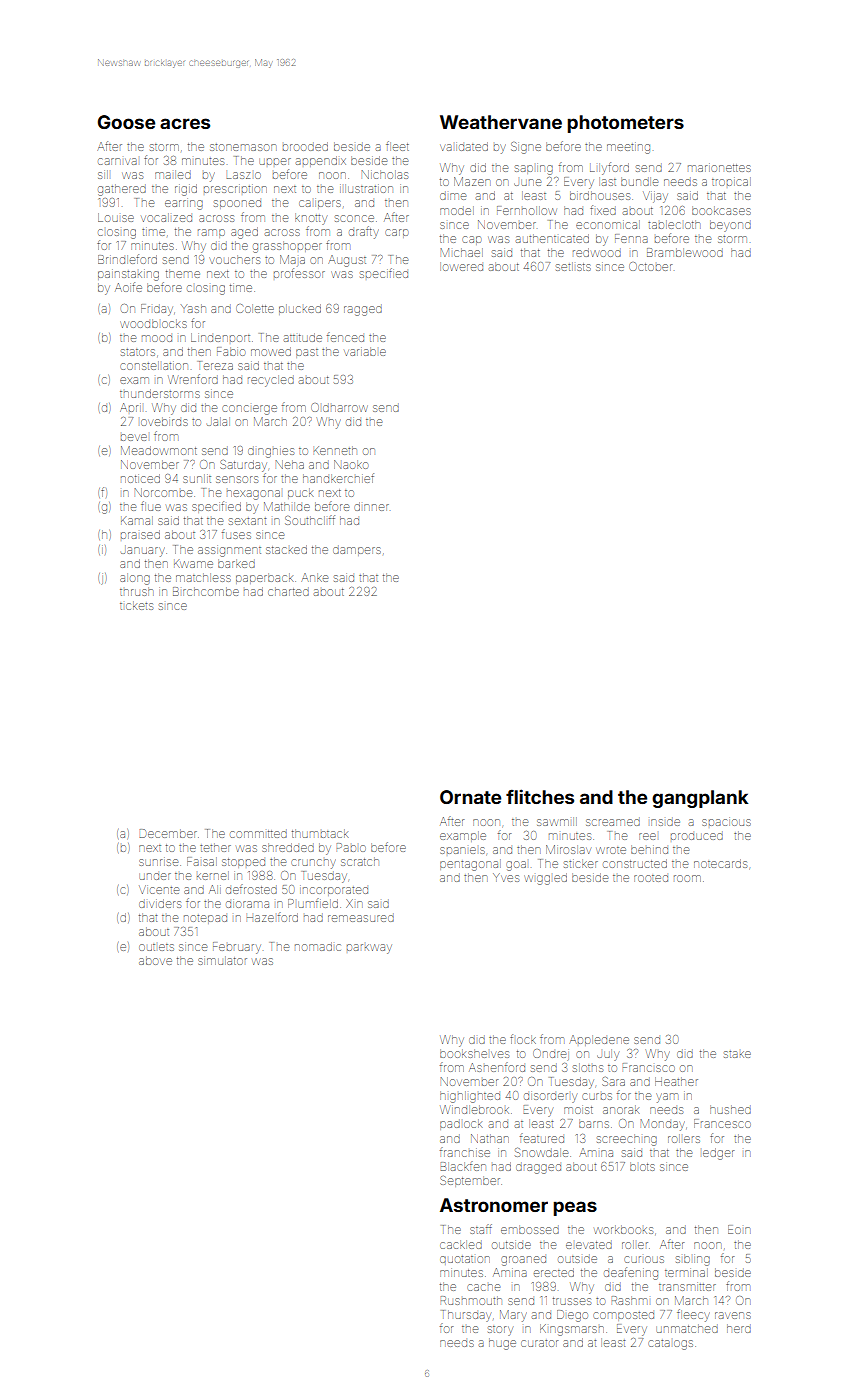 The width and height of the page is (849, 1400). What do you see at coordinates (697, 836) in the page?
I see `produced` at bounding box center [697, 836].
